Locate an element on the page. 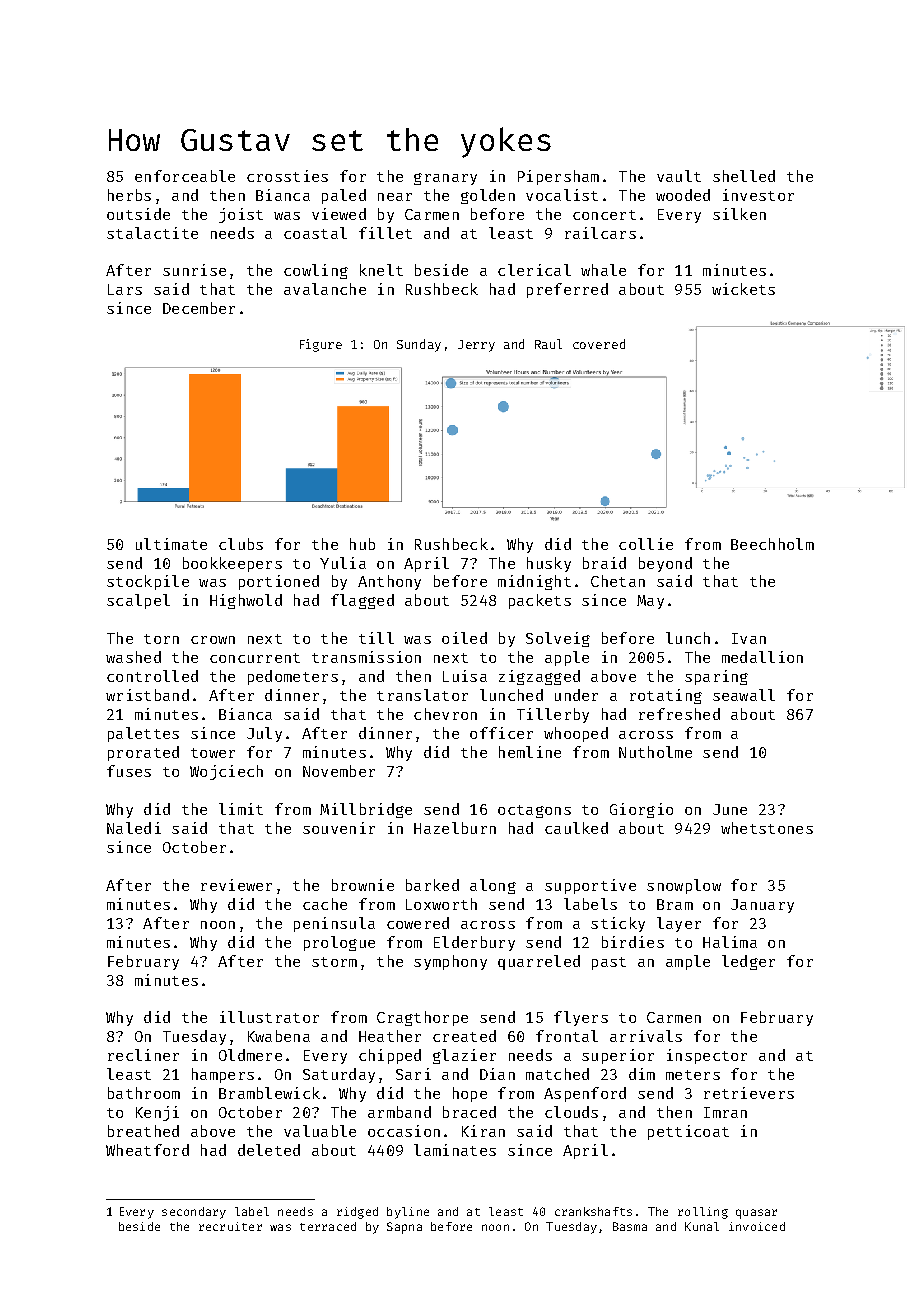 This image has width=924, height=1308. Luisa is located at coordinates (465, 676).
